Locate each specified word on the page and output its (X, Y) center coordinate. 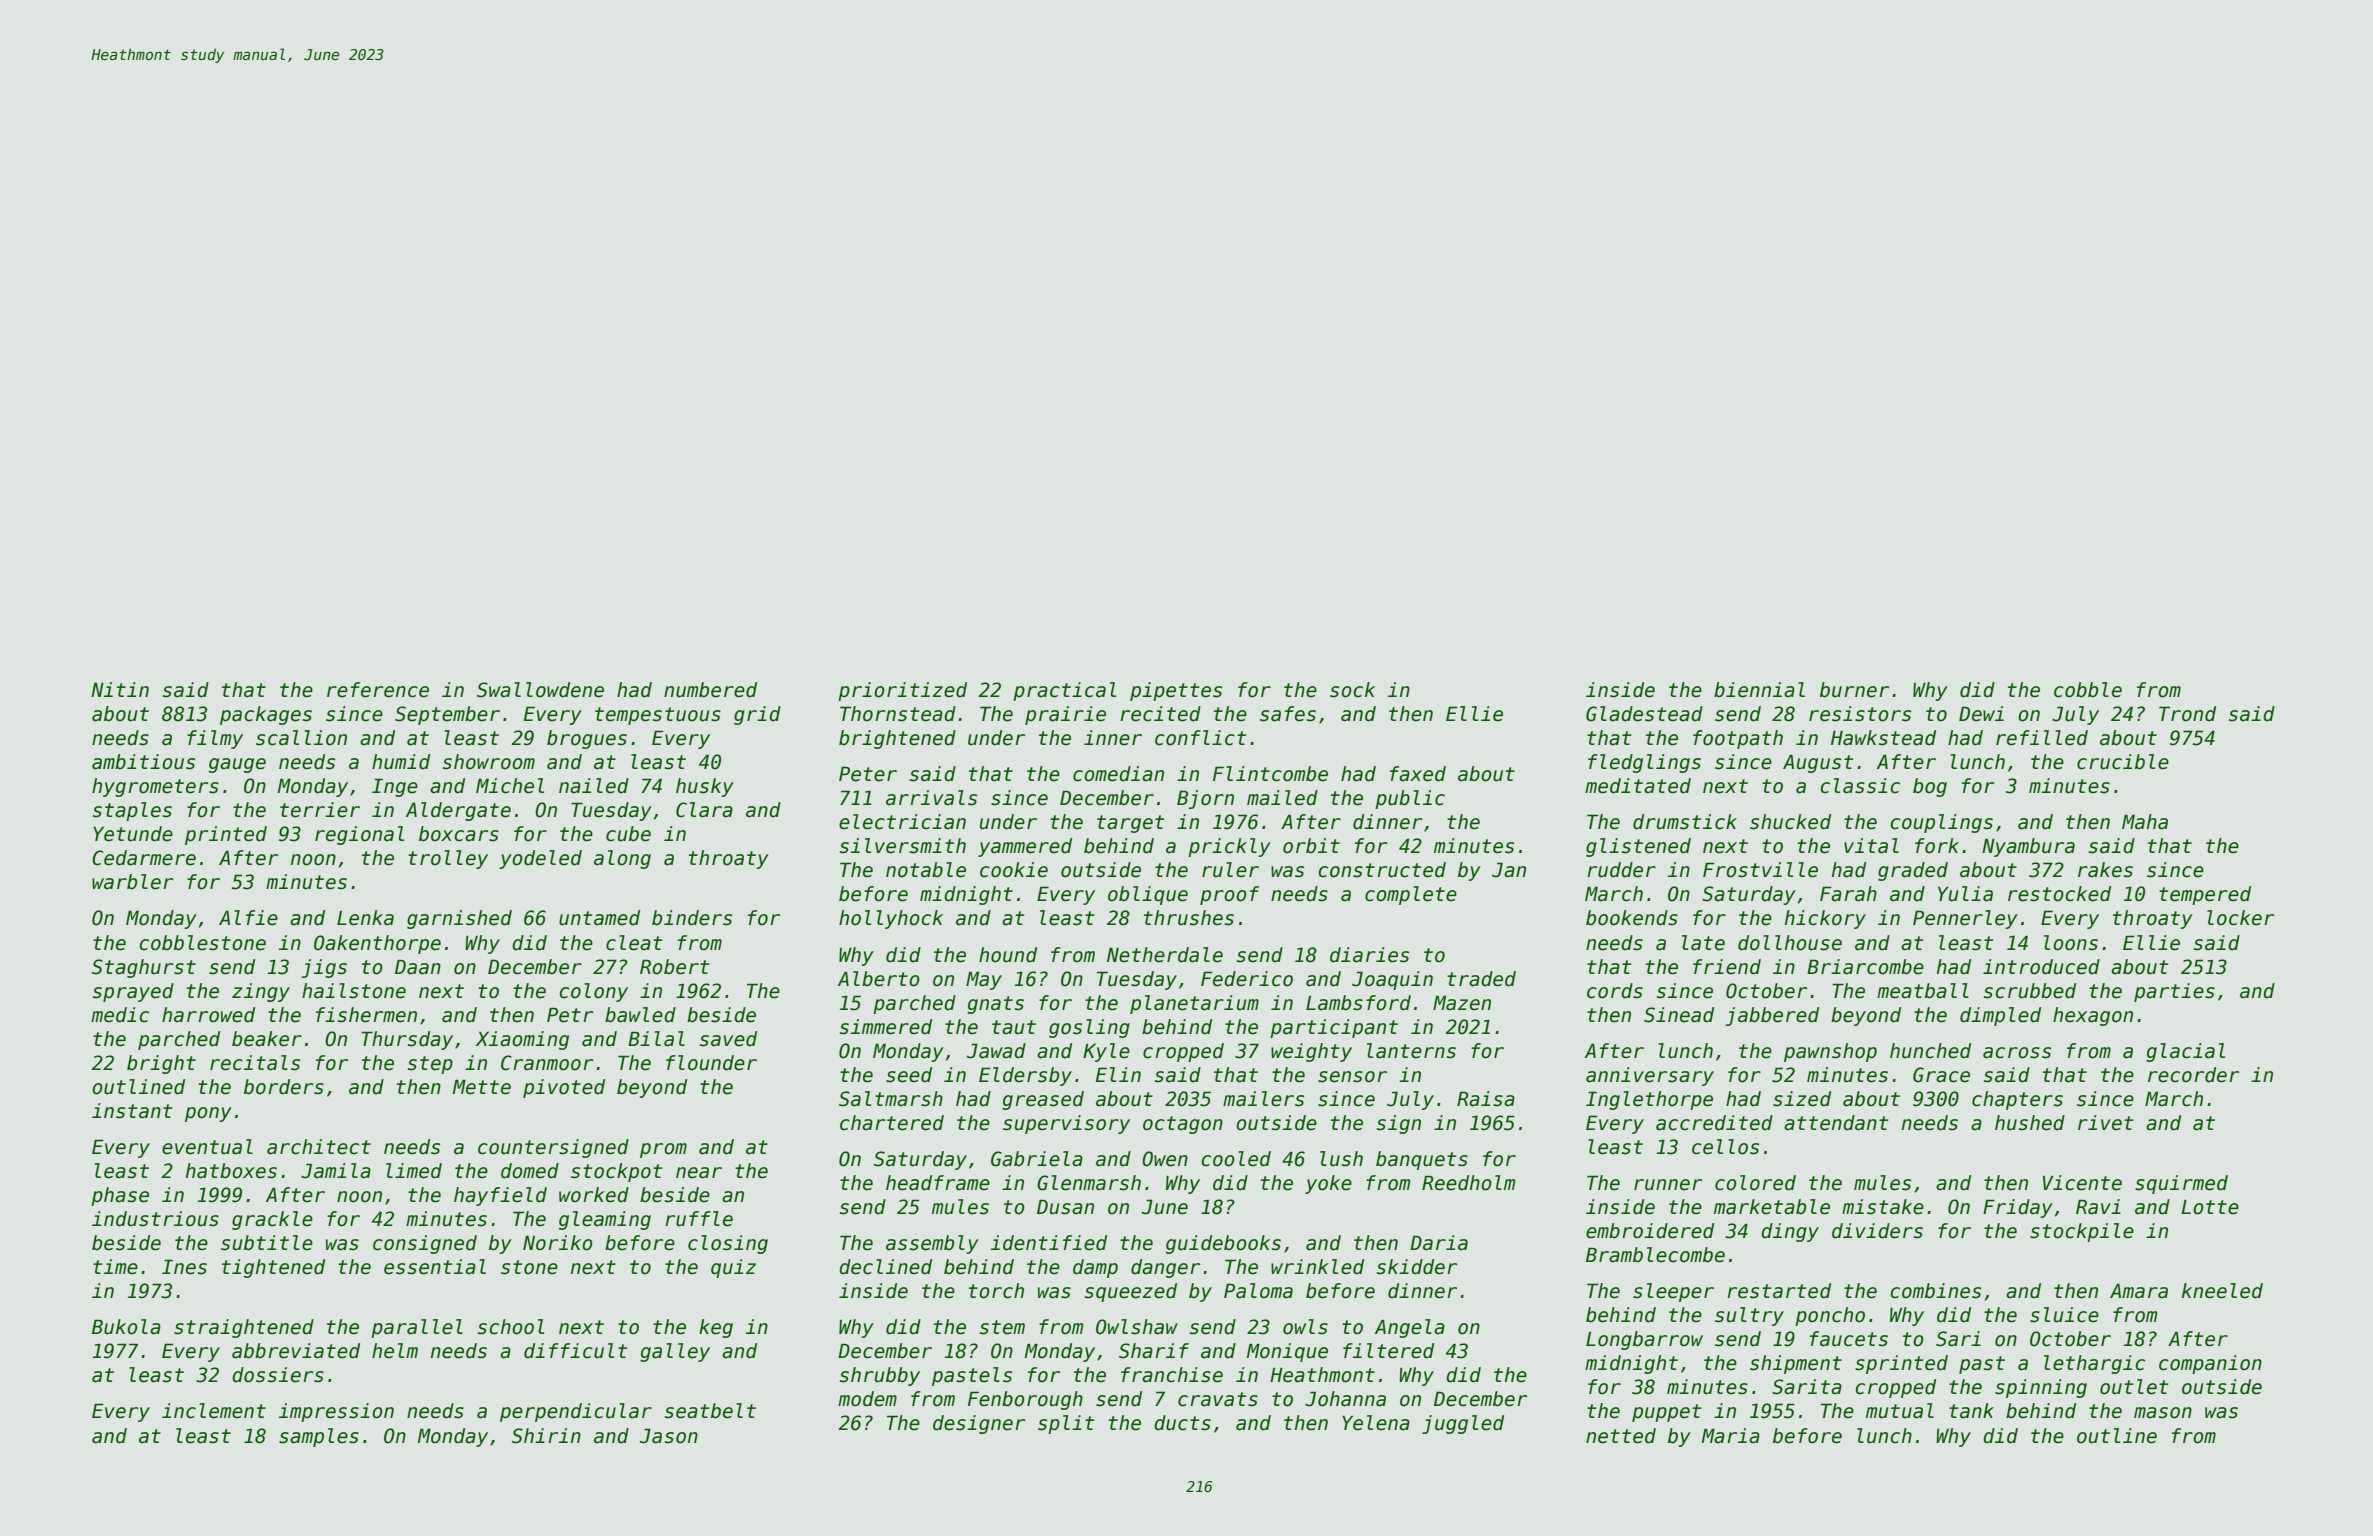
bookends (1632, 918)
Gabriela (1037, 1159)
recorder (2193, 1075)
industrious (155, 1219)
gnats (995, 1005)
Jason (669, 1436)
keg (716, 1328)
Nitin (120, 689)
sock (1352, 690)
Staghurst (144, 968)
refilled (2042, 738)
